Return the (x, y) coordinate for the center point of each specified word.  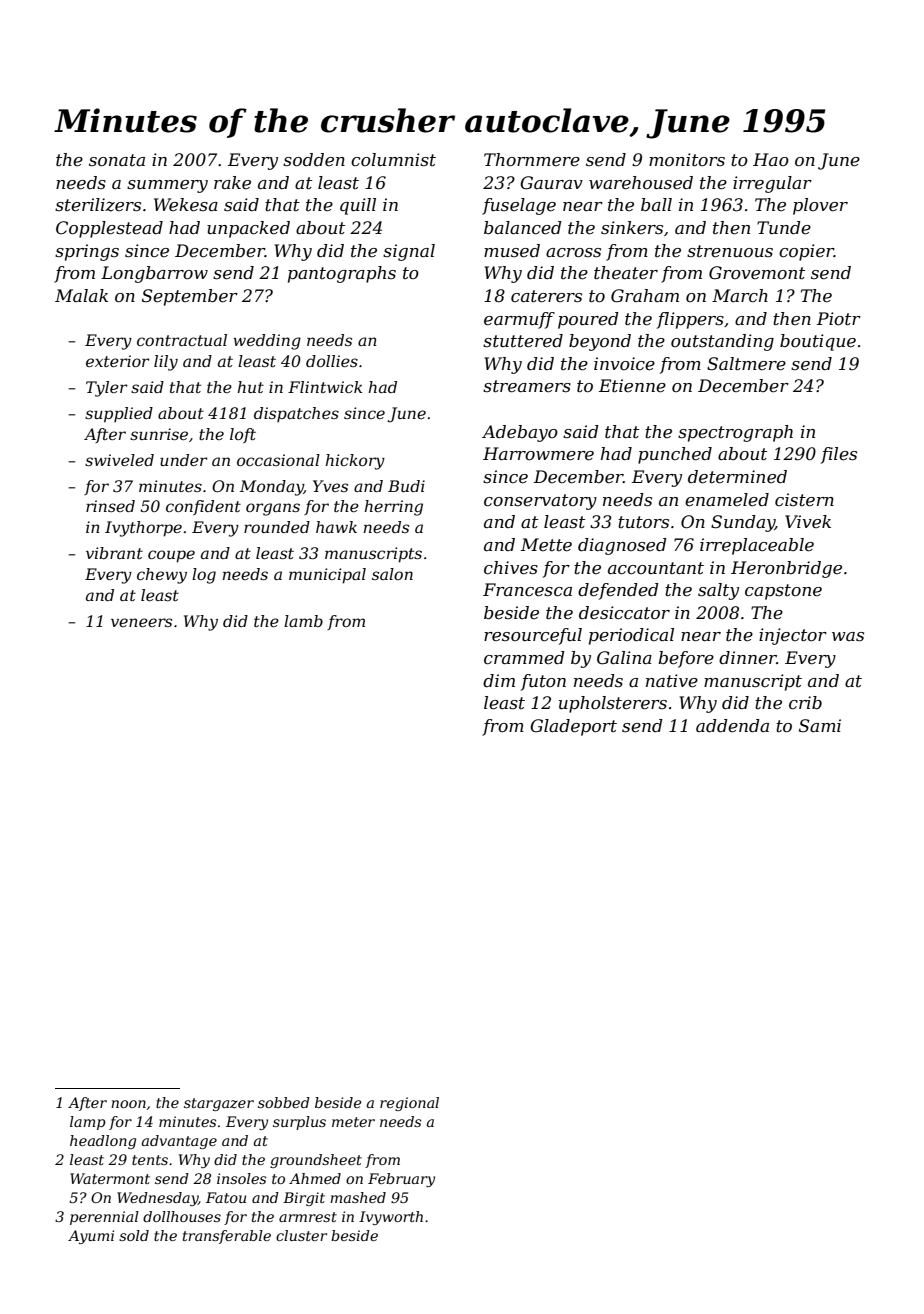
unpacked (248, 229)
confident (203, 507)
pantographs (342, 274)
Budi (406, 486)
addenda (732, 726)
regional (409, 1104)
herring (394, 508)
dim (499, 680)
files (839, 455)
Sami (820, 725)
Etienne (632, 386)
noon (128, 1104)
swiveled (119, 460)
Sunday (743, 523)
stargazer (219, 1104)
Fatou (226, 1197)
